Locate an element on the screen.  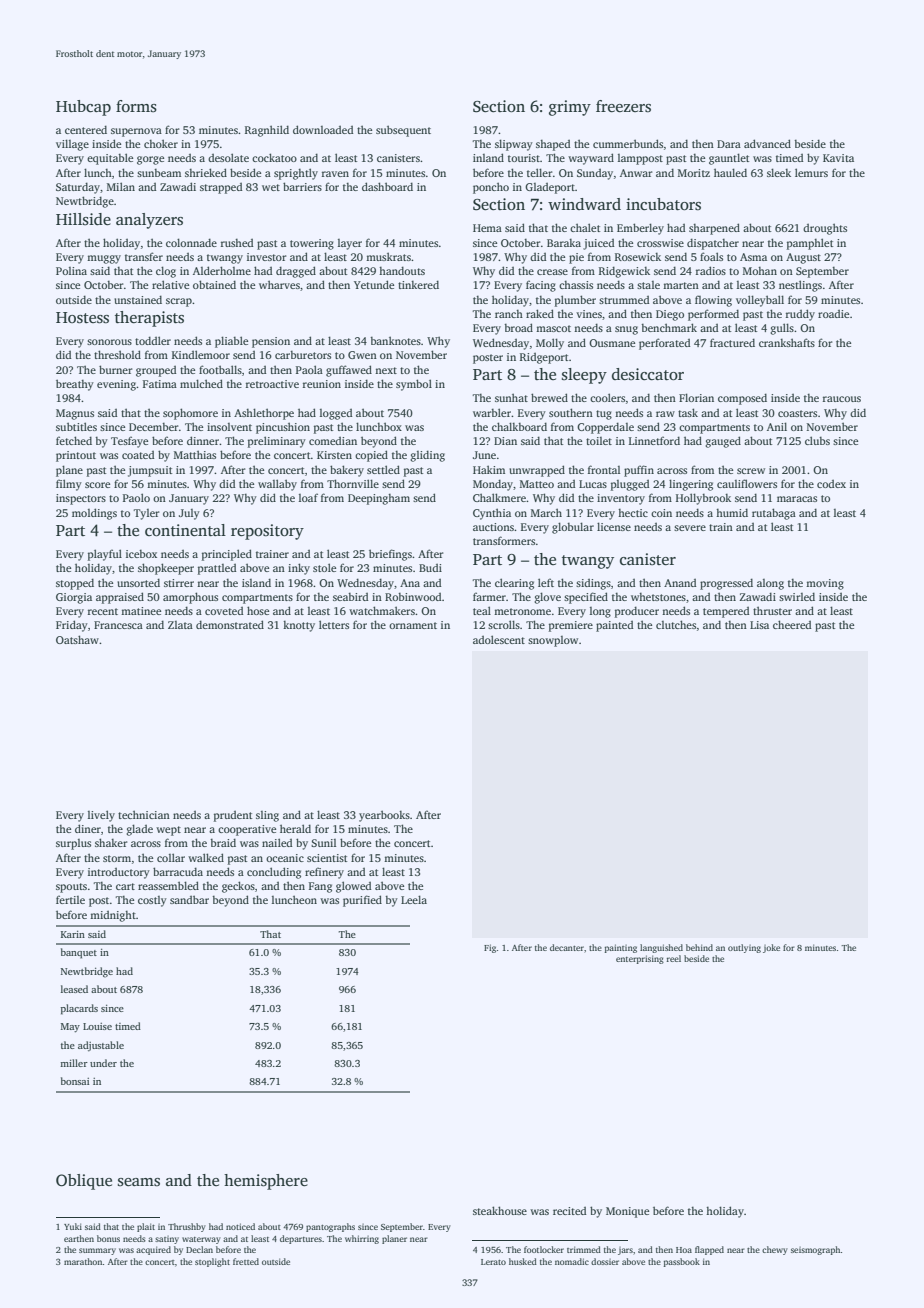
unstained is located at coordinates (138, 299).
